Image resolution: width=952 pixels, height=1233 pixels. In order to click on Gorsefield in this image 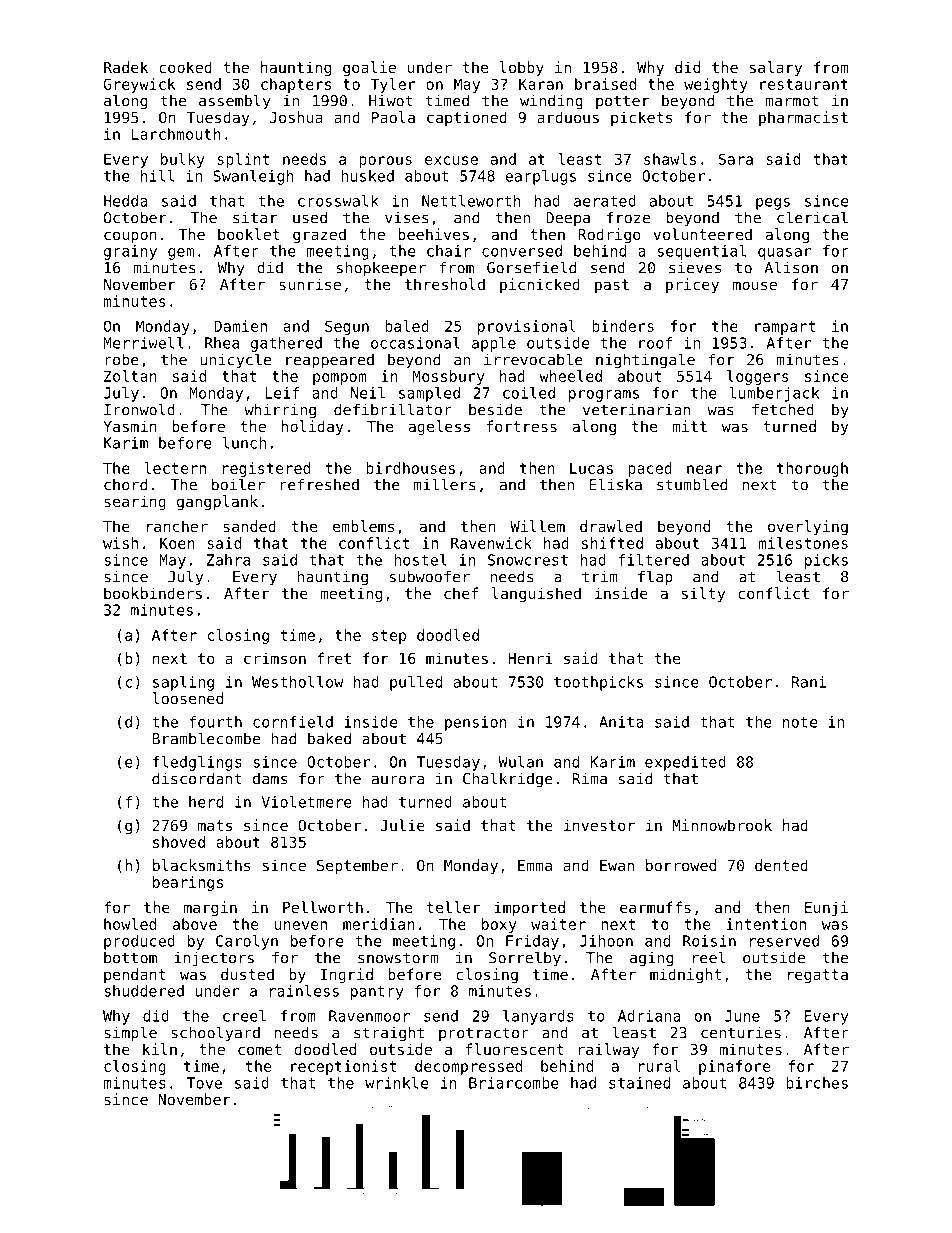, I will do `click(531, 267)`.
